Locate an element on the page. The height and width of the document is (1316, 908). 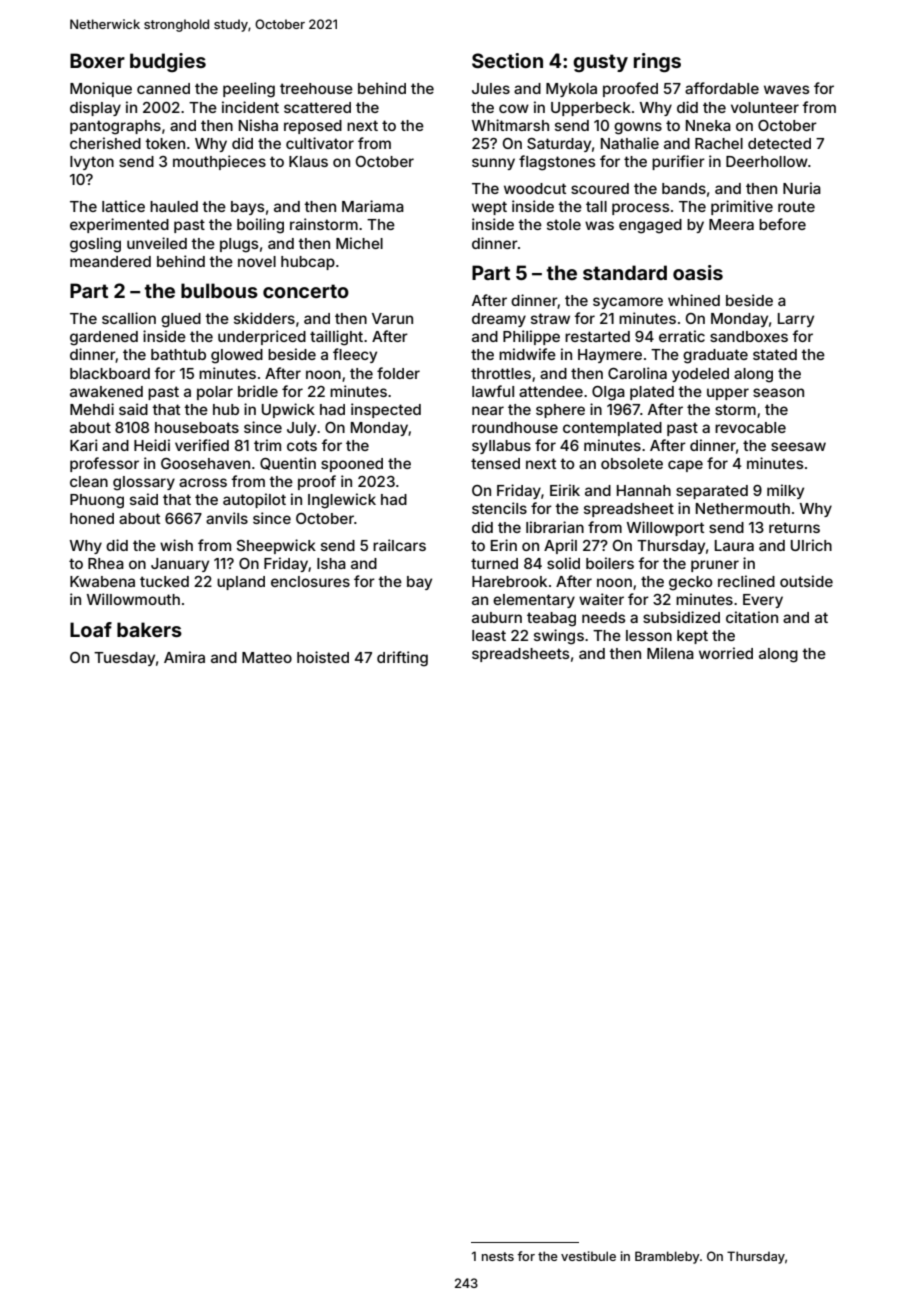
Ivyton is located at coordinates (92, 163).
